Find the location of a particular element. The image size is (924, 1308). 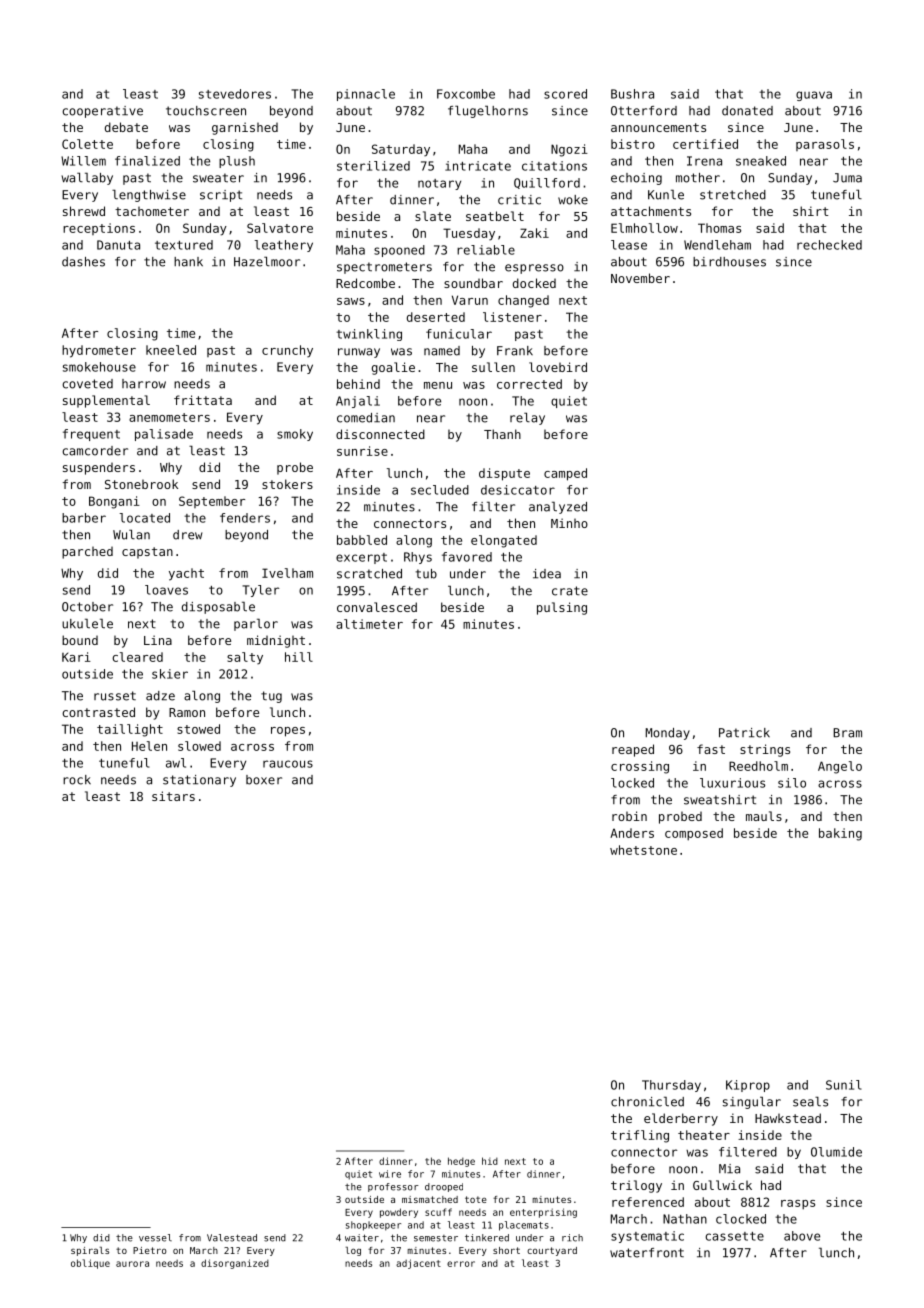

sitars is located at coordinates (173, 796).
